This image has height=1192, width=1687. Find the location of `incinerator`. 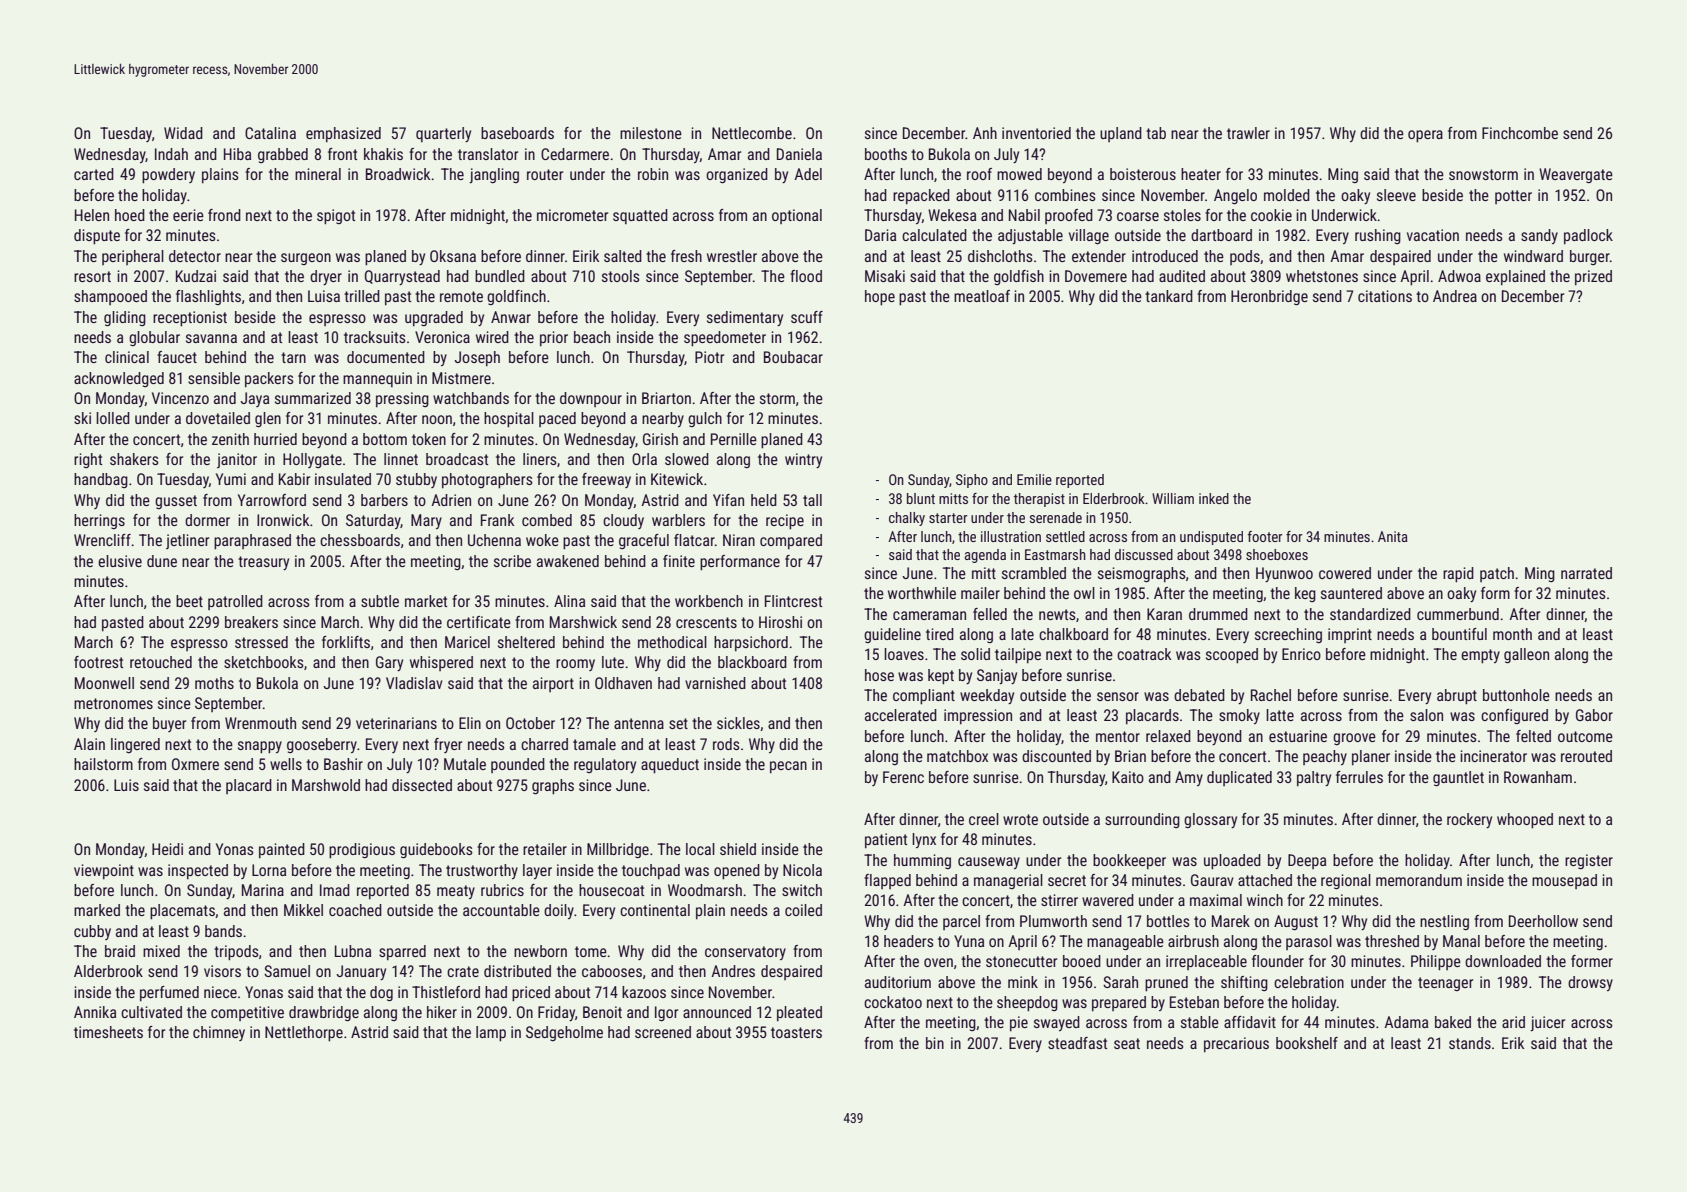

incinerator is located at coordinates (1493, 756).
